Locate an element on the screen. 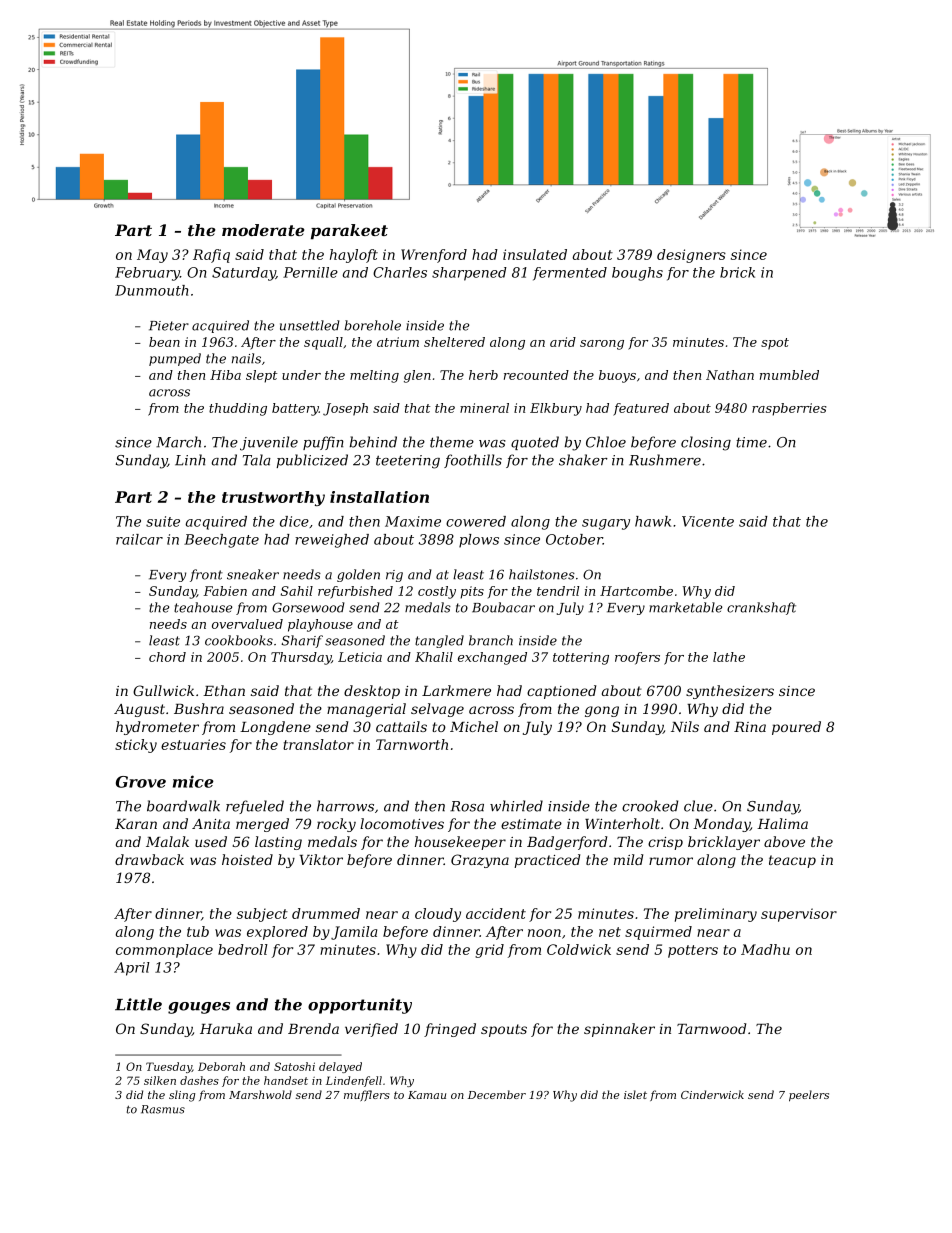 The height and width of the screenshot is (1233, 952). boughs is located at coordinates (637, 274).
